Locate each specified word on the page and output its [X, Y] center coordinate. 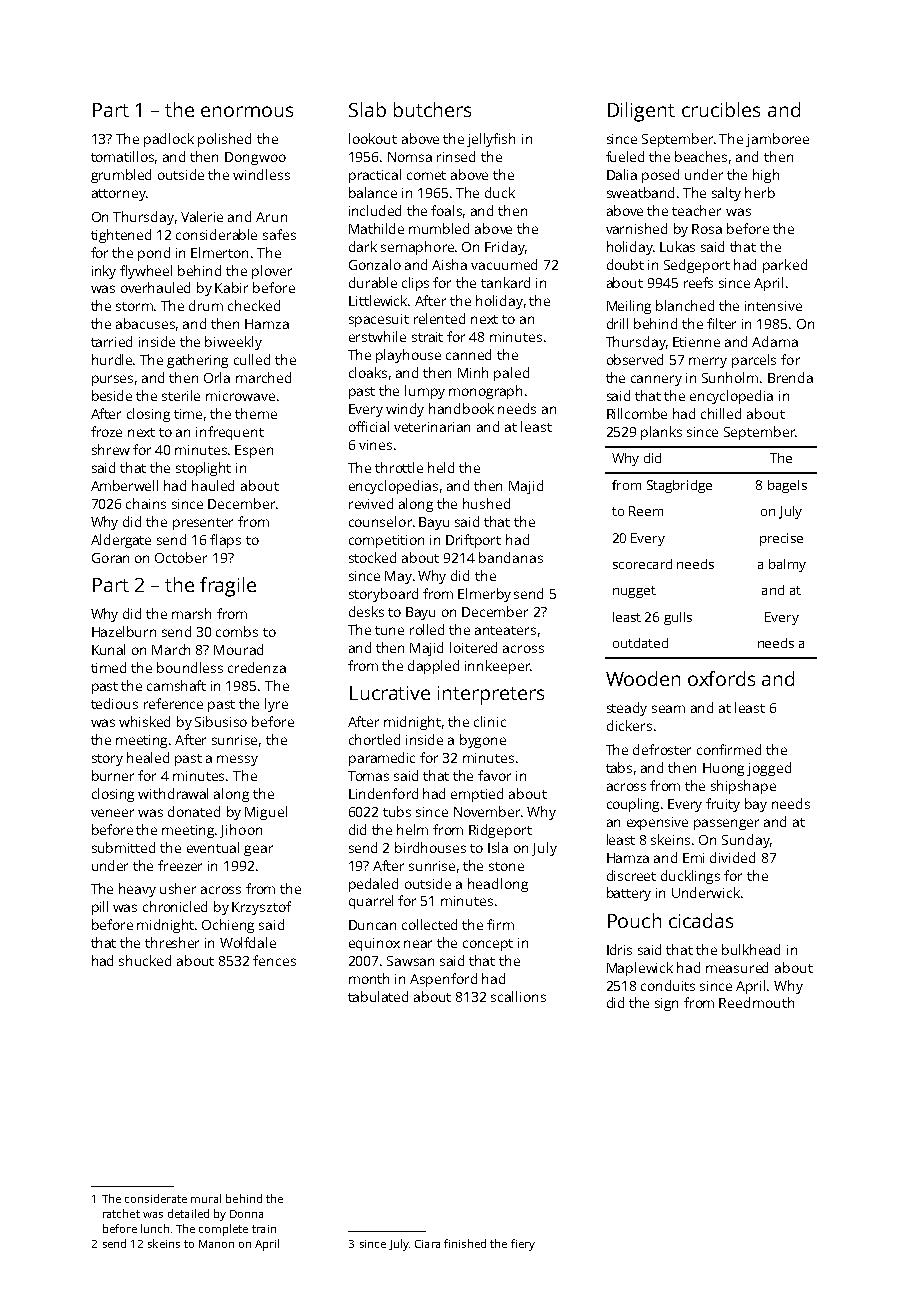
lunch [155, 1228]
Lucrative [390, 693]
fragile [228, 587]
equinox [374, 944]
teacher [696, 210]
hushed [486, 503]
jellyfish [491, 140]
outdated [640, 643]
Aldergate [121, 541]
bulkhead [751, 949]
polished [224, 140]
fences [274, 960]
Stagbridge [679, 486]
